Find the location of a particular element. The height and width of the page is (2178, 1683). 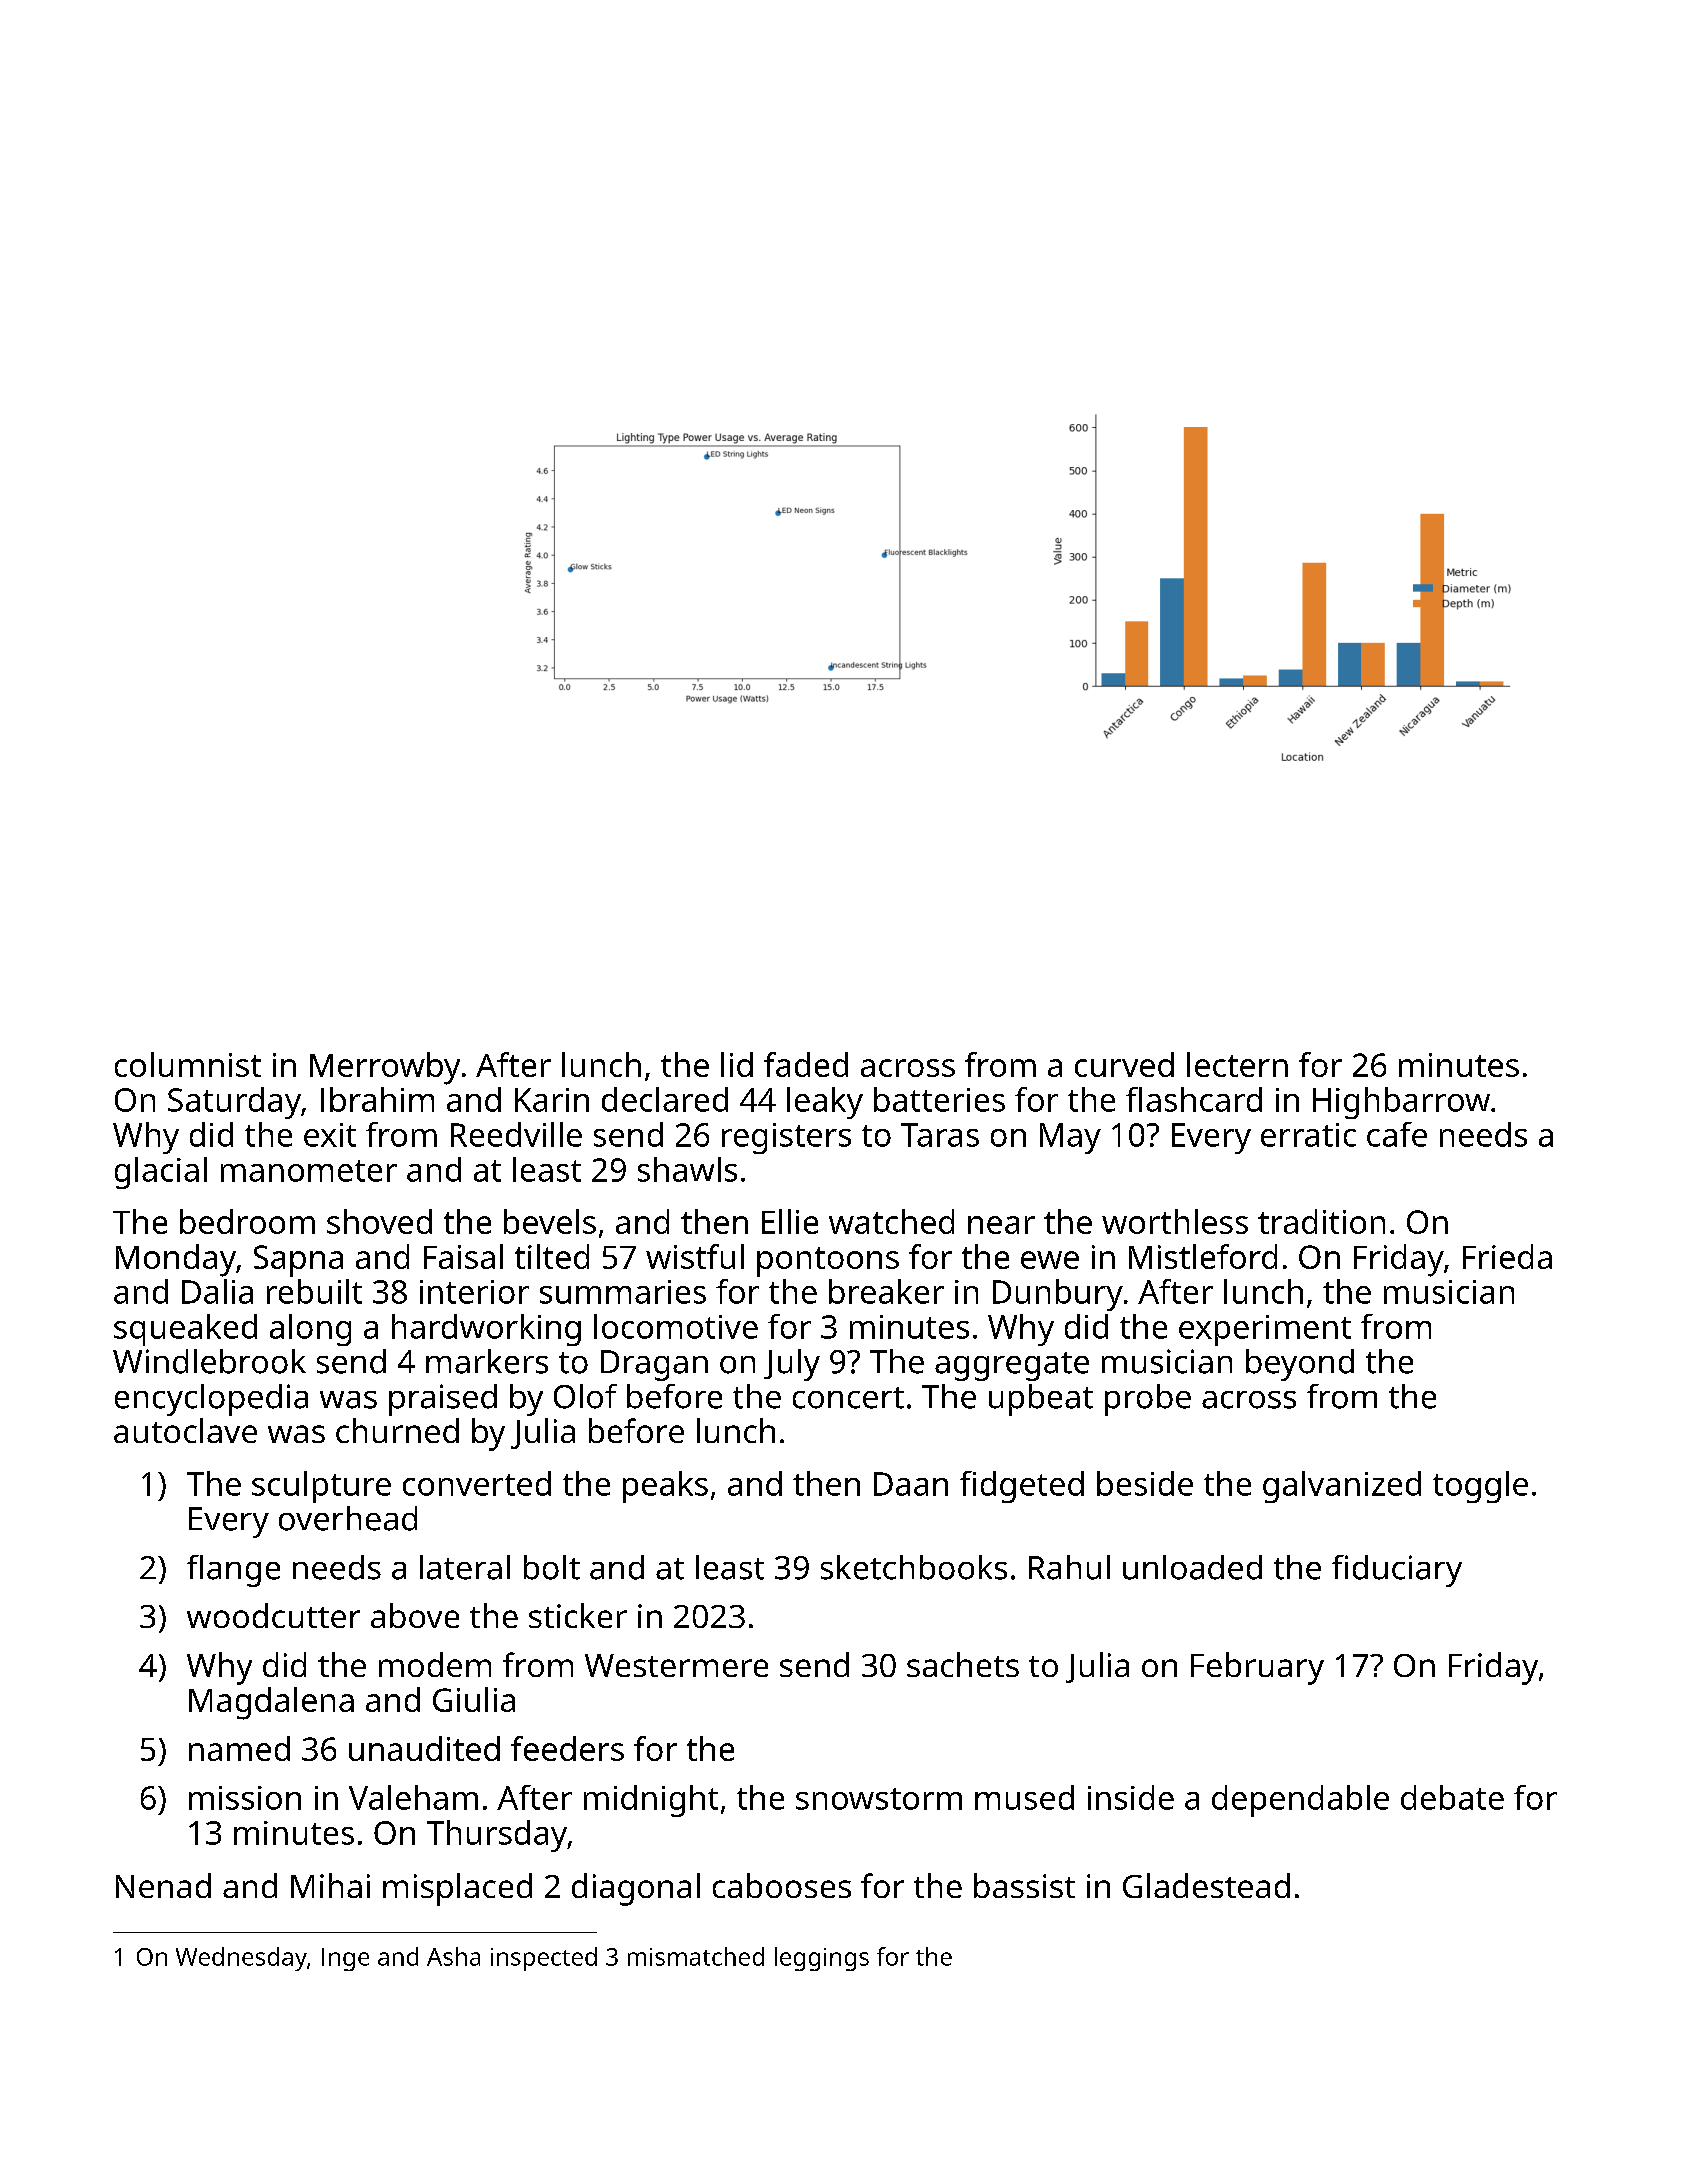

sachets is located at coordinates (963, 1664).
